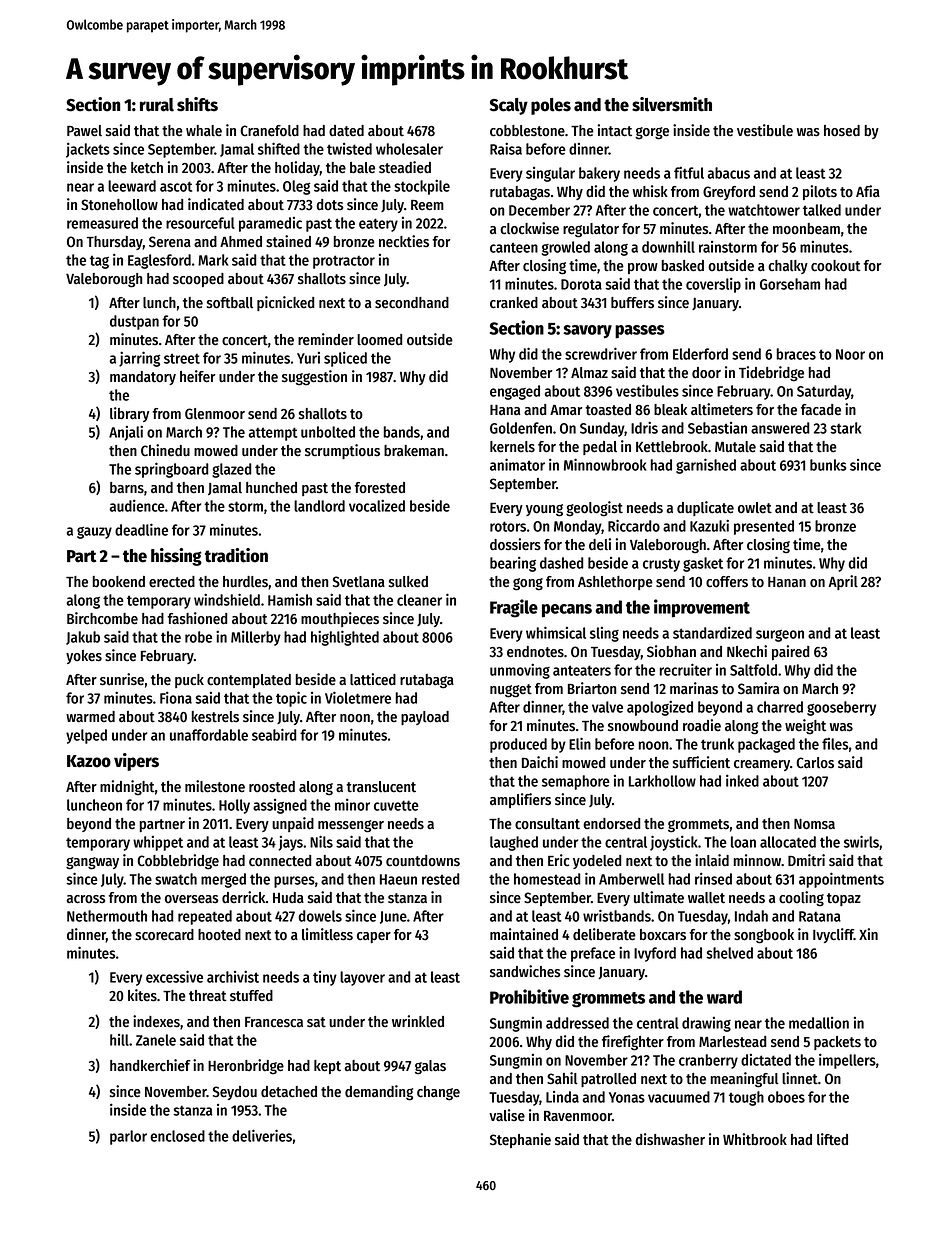 The width and height of the image is (952, 1233). Describe the element at coordinates (672, 104) in the image. I see `silversmith` at that location.
